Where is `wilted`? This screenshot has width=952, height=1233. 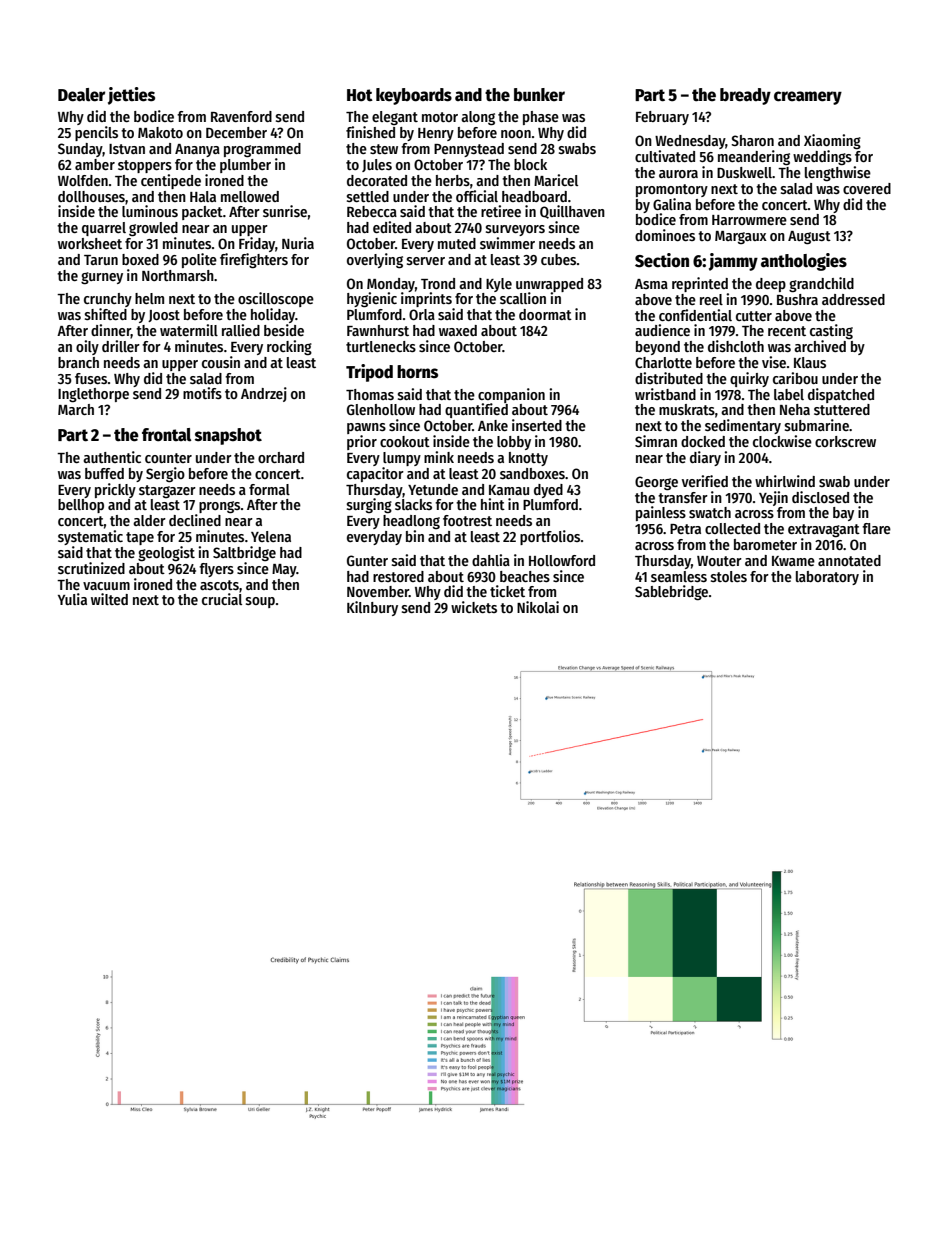
wilted is located at coordinates (109, 599).
